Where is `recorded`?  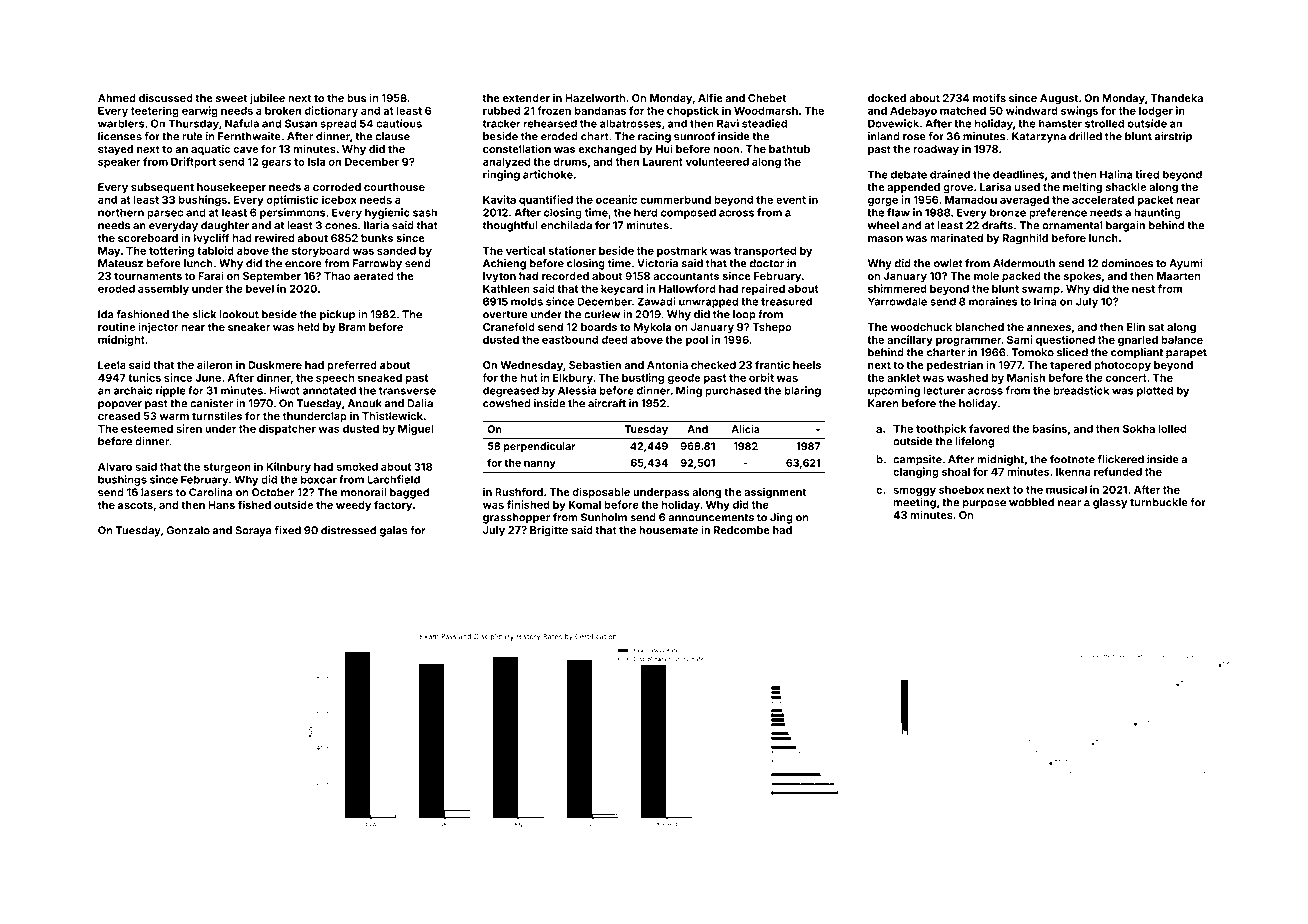 recorded is located at coordinates (565, 276).
